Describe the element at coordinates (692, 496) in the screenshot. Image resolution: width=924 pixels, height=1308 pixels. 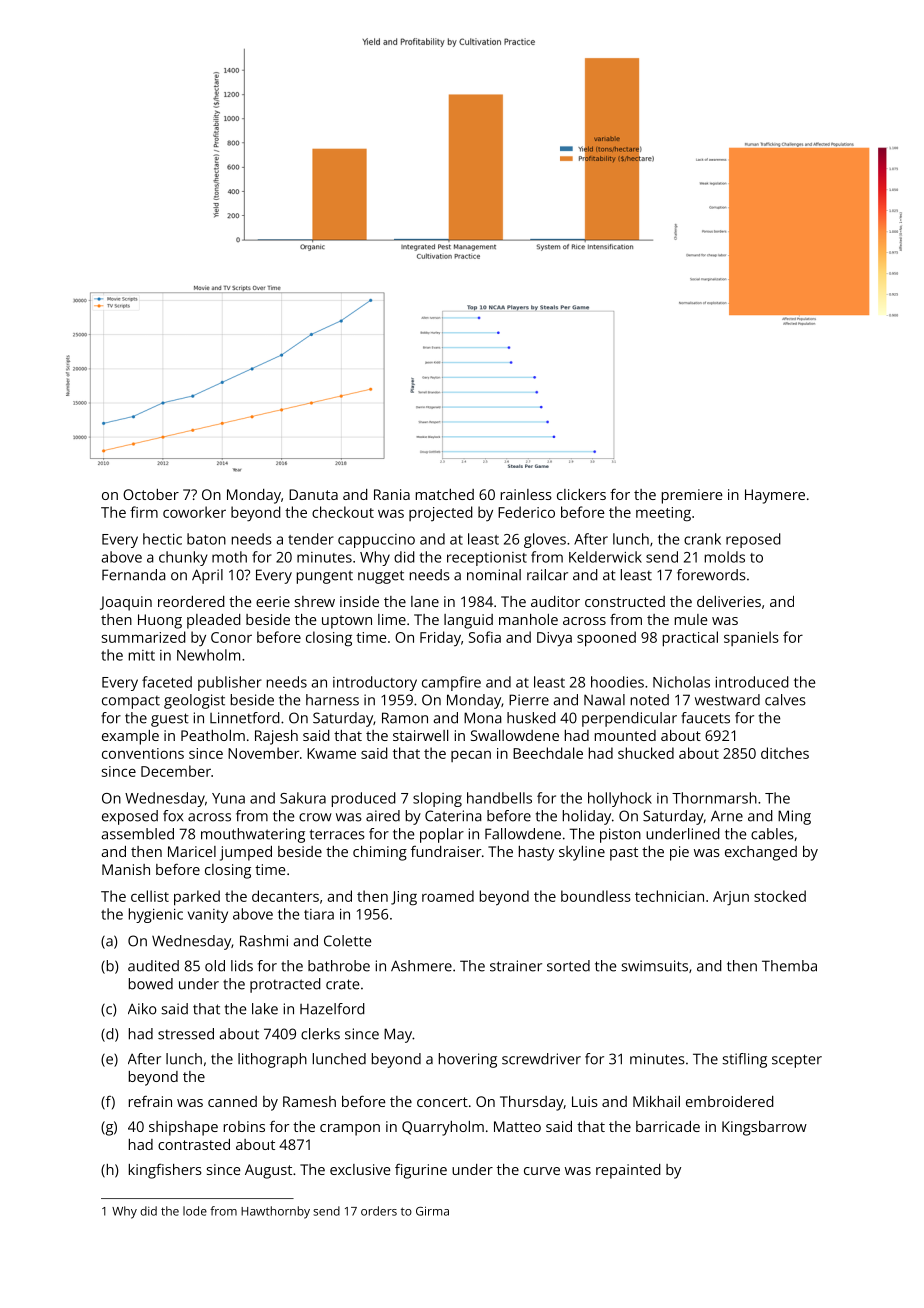
I see `premiere` at that location.
